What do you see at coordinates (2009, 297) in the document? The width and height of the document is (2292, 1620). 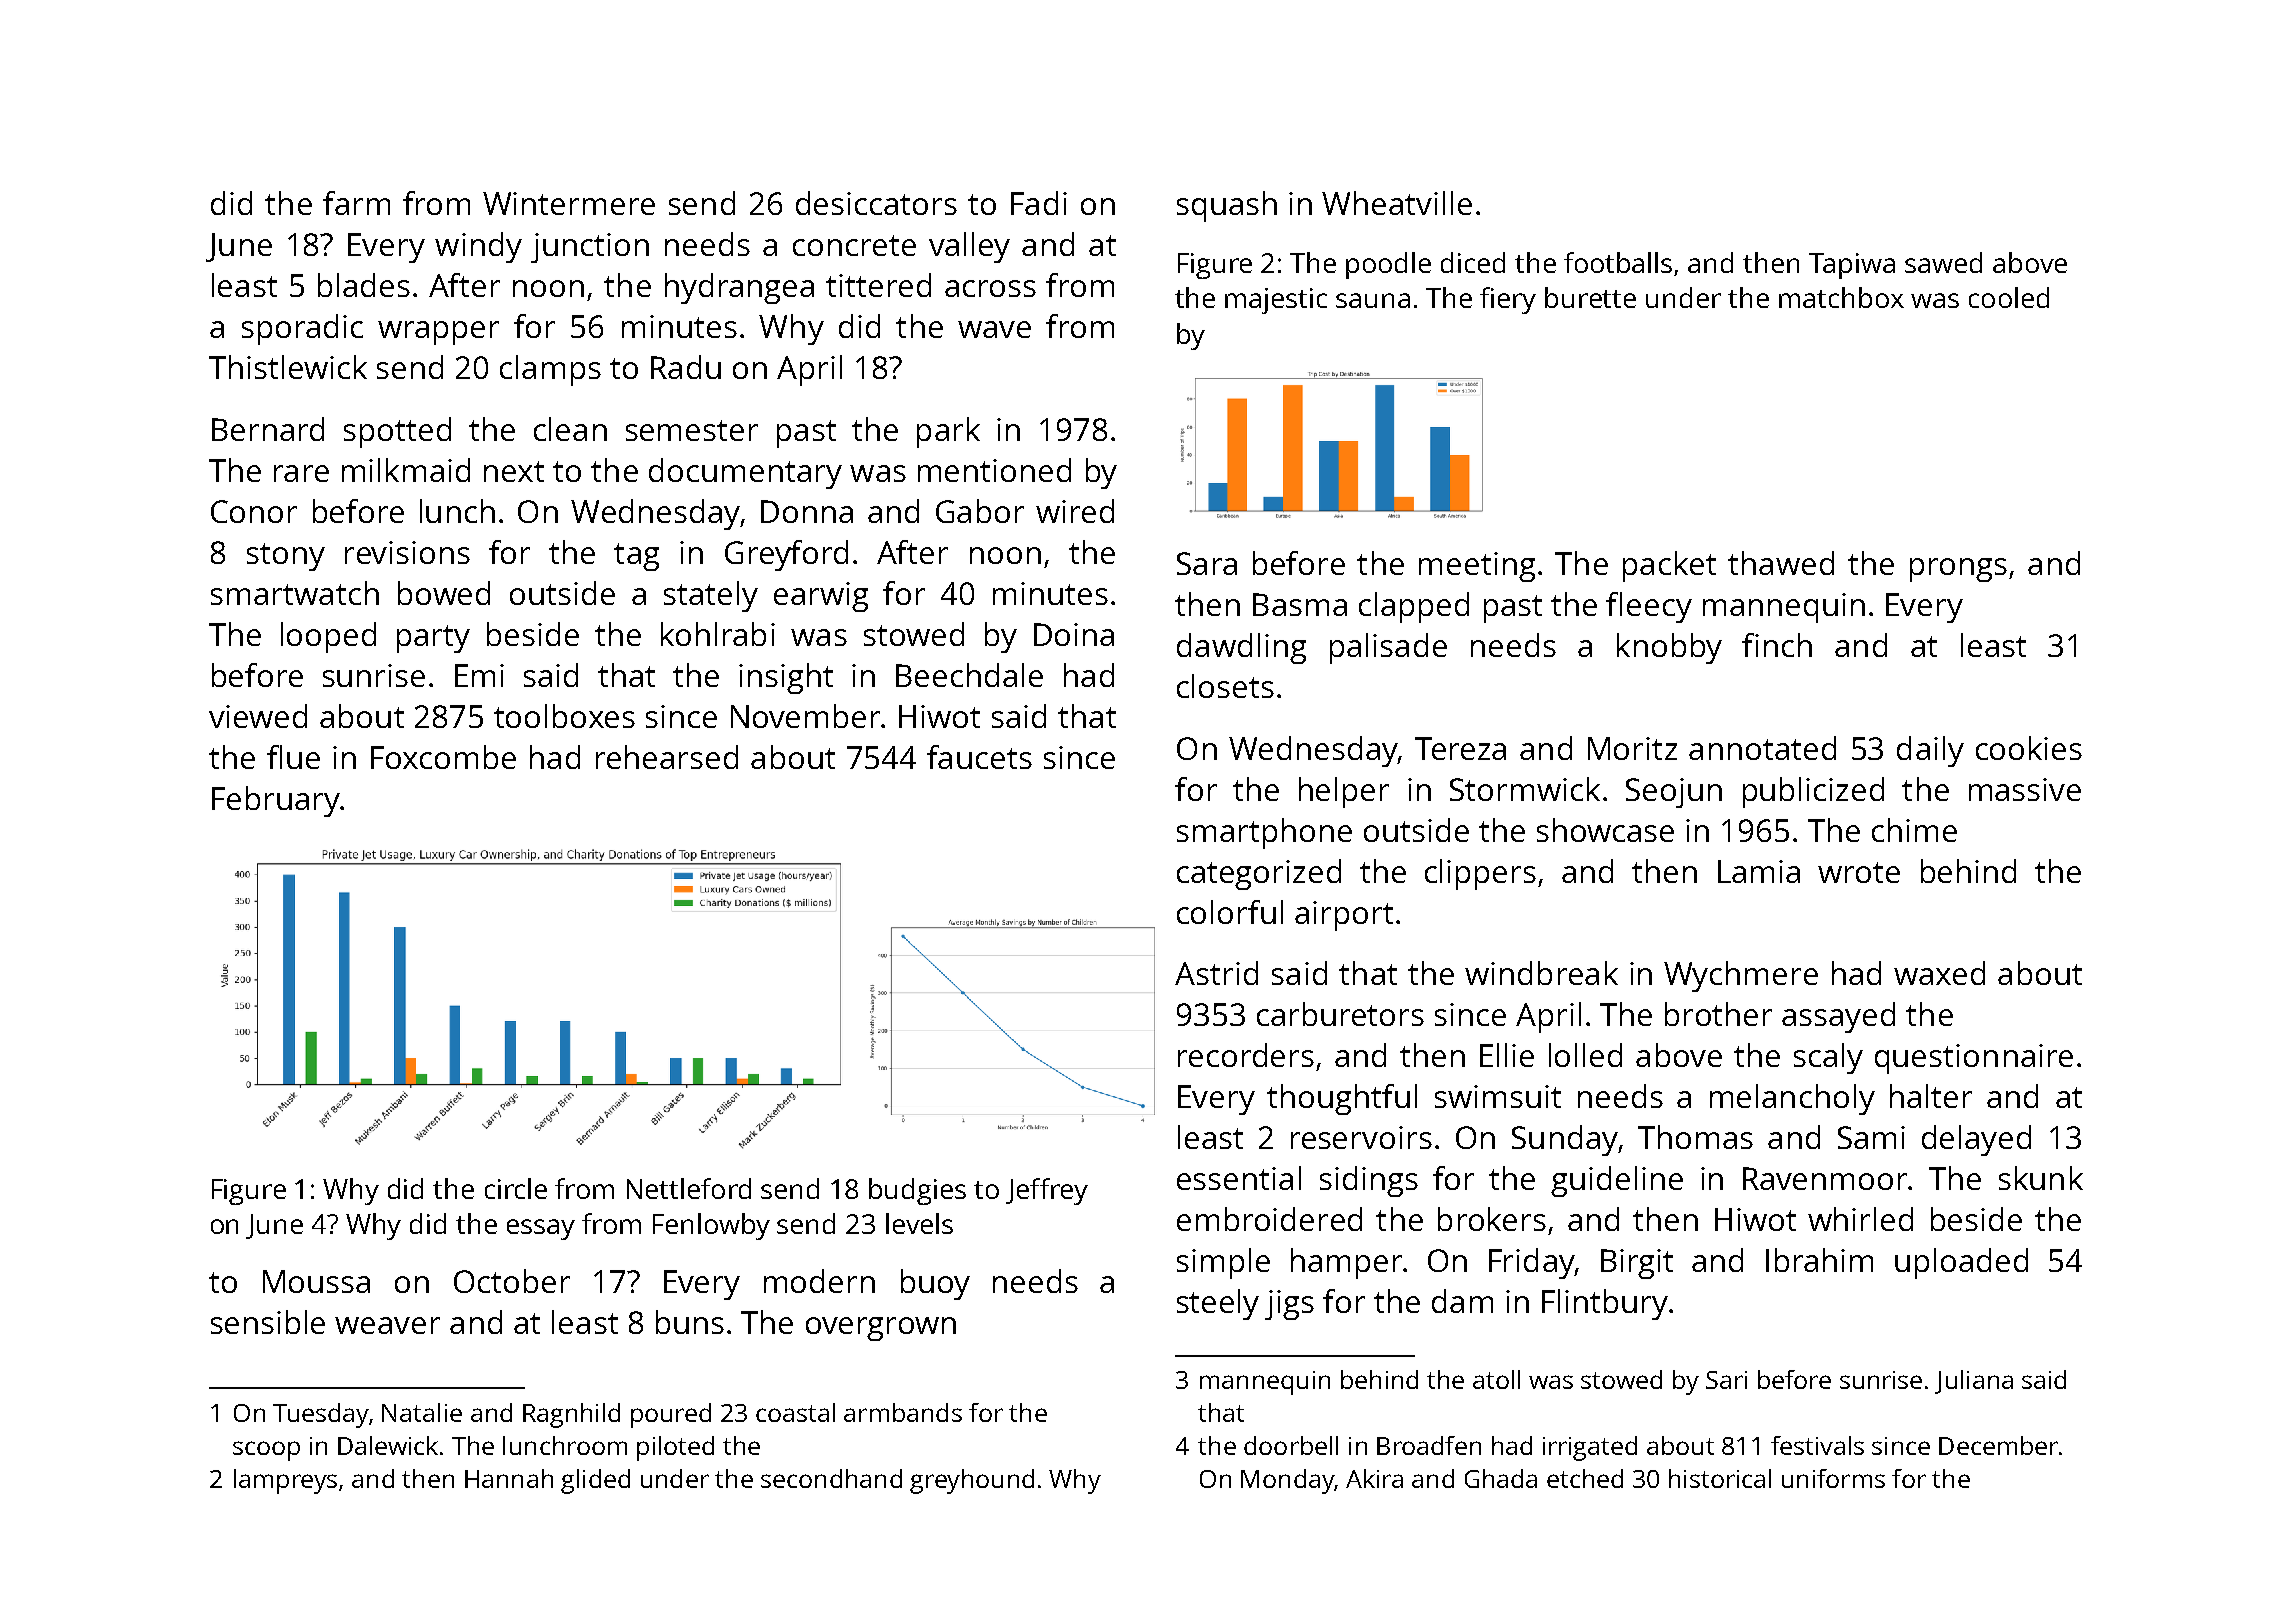 I see `cooled` at bounding box center [2009, 297].
